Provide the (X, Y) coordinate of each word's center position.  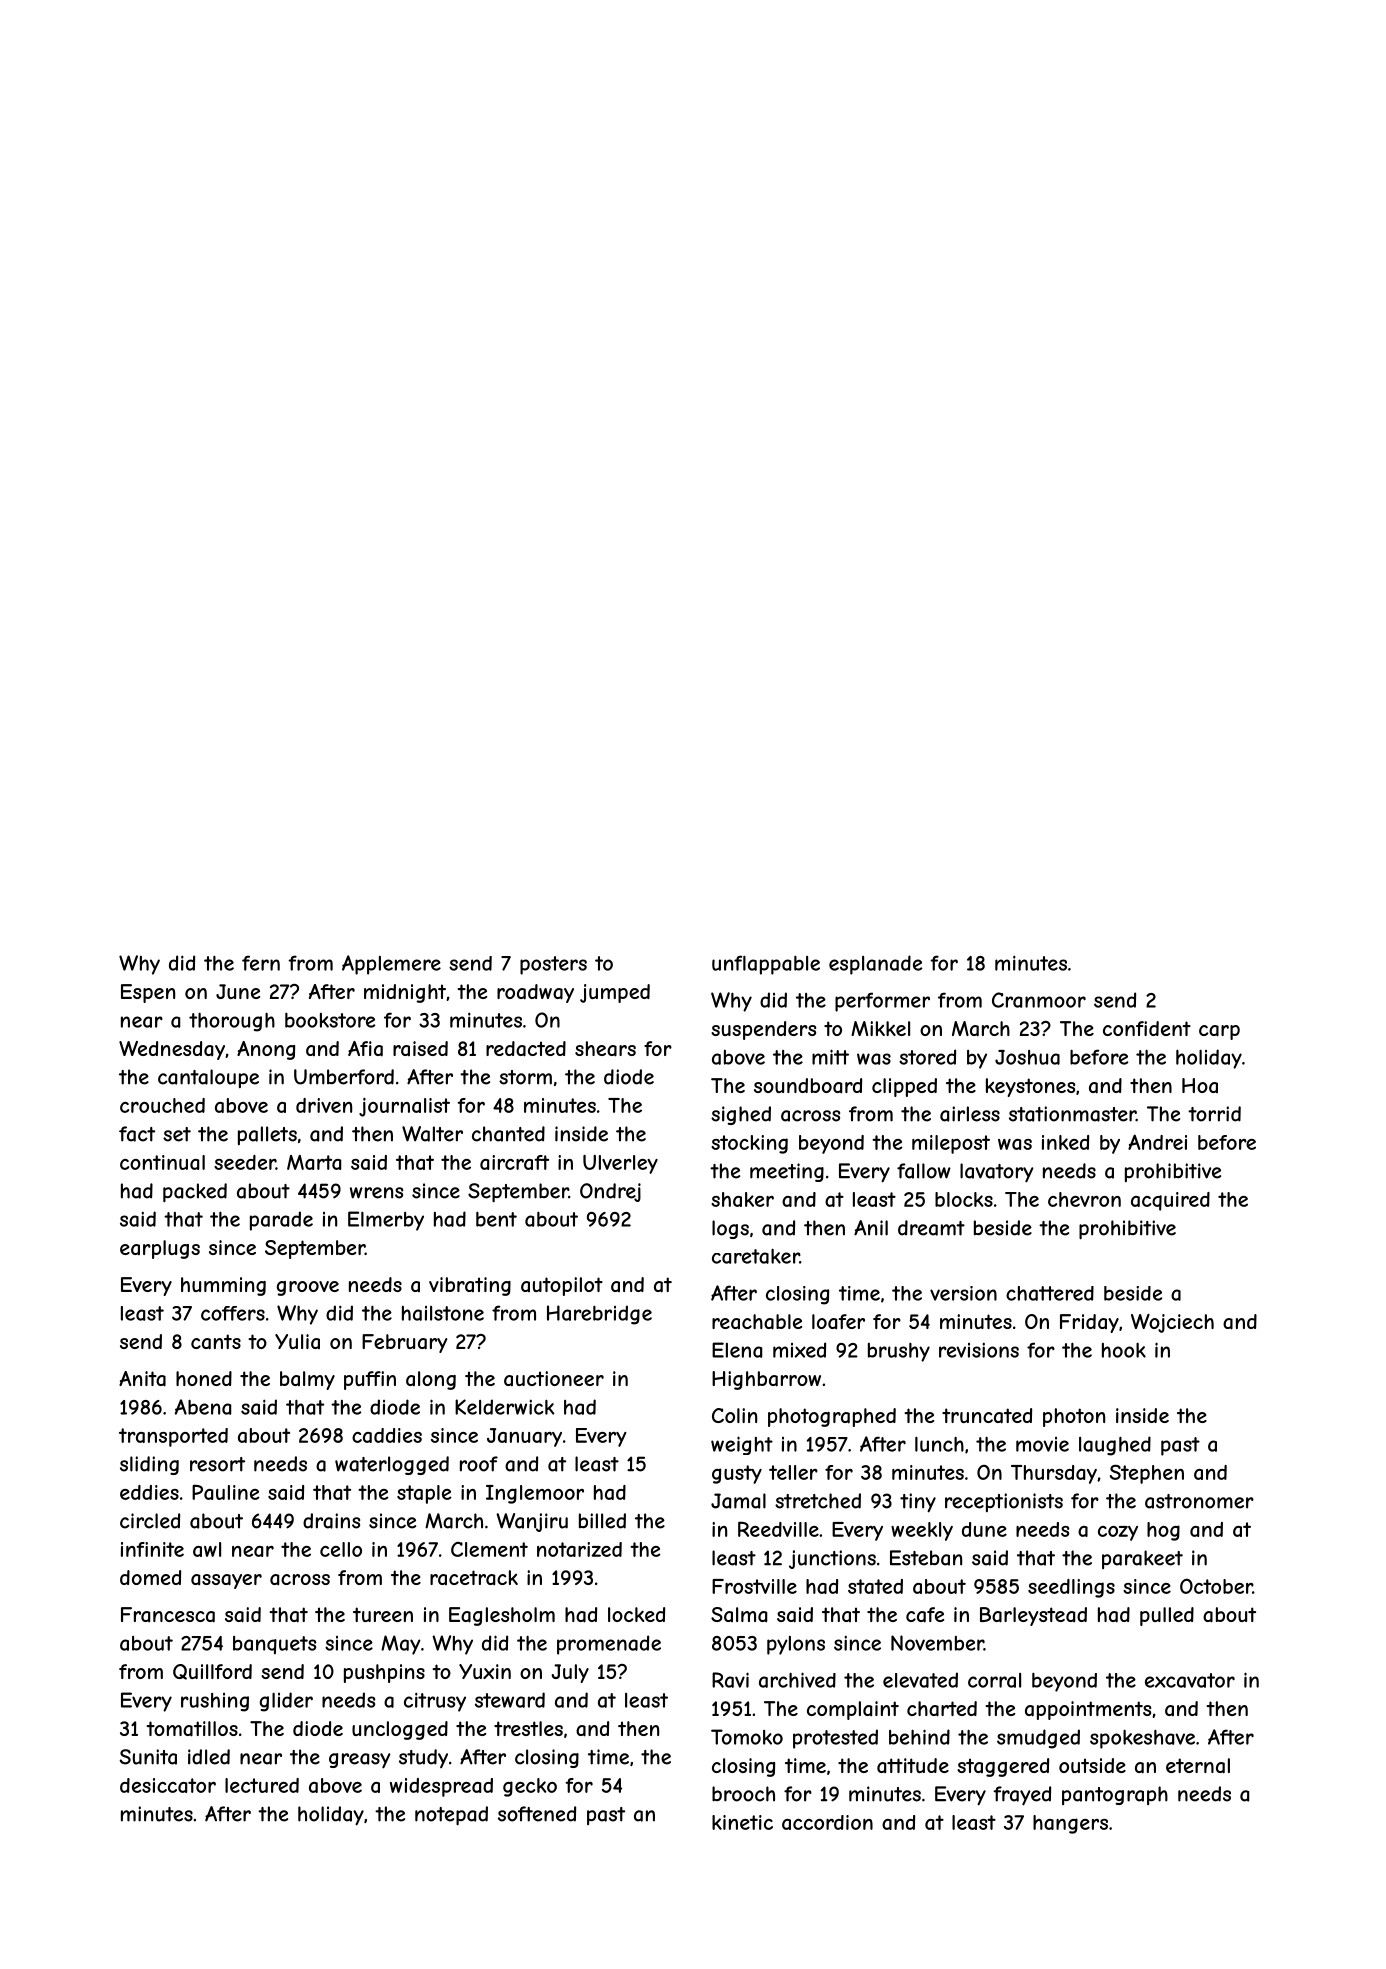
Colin (734, 1415)
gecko (530, 1787)
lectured (262, 1785)
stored (927, 1057)
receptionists (1004, 1502)
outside (1092, 1765)
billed (602, 1521)
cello (341, 1549)
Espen (148, 993)
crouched (162, 1105)
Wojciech (1172, 1323)
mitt (830, 1057)
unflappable (766, 965)
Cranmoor (1039, 1000)
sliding (149, 1465)
